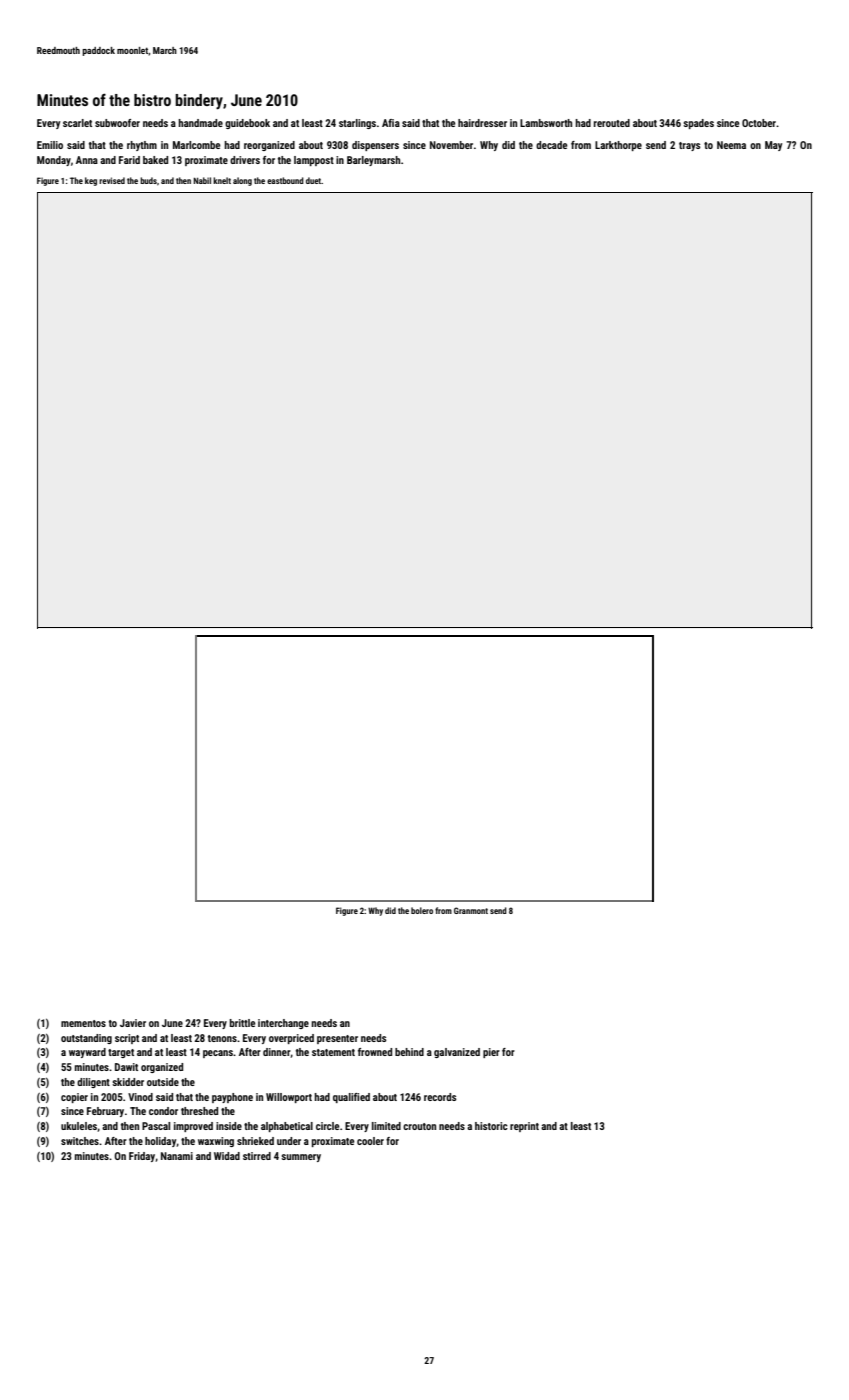 This image has width=849, height=1400. What do you see at coordinates (357, 124) in the image?
I see `starlings` at bounding box center [357, 124].
